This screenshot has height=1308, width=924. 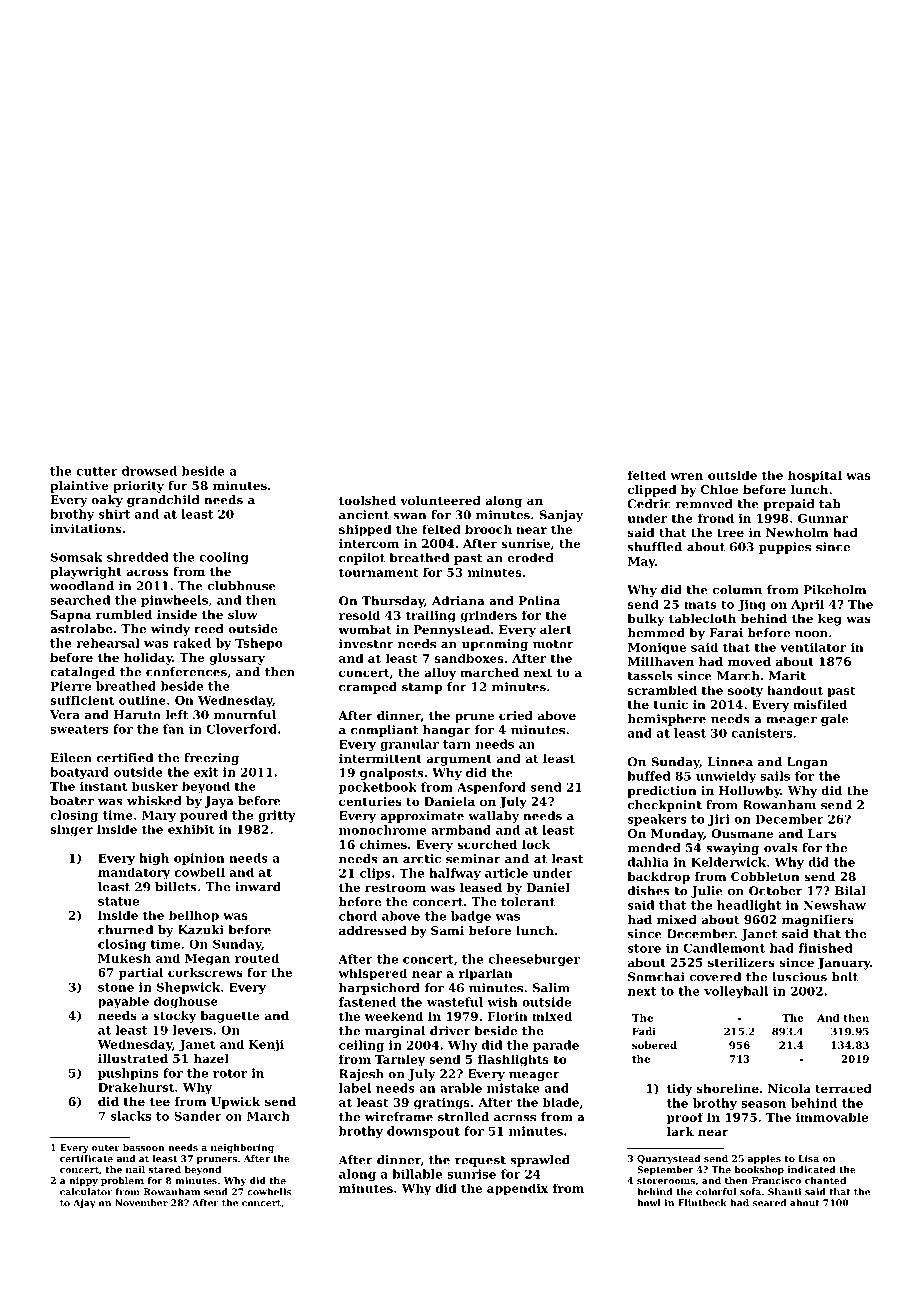 I want to click on conferences, so click(x=186, y=672).
